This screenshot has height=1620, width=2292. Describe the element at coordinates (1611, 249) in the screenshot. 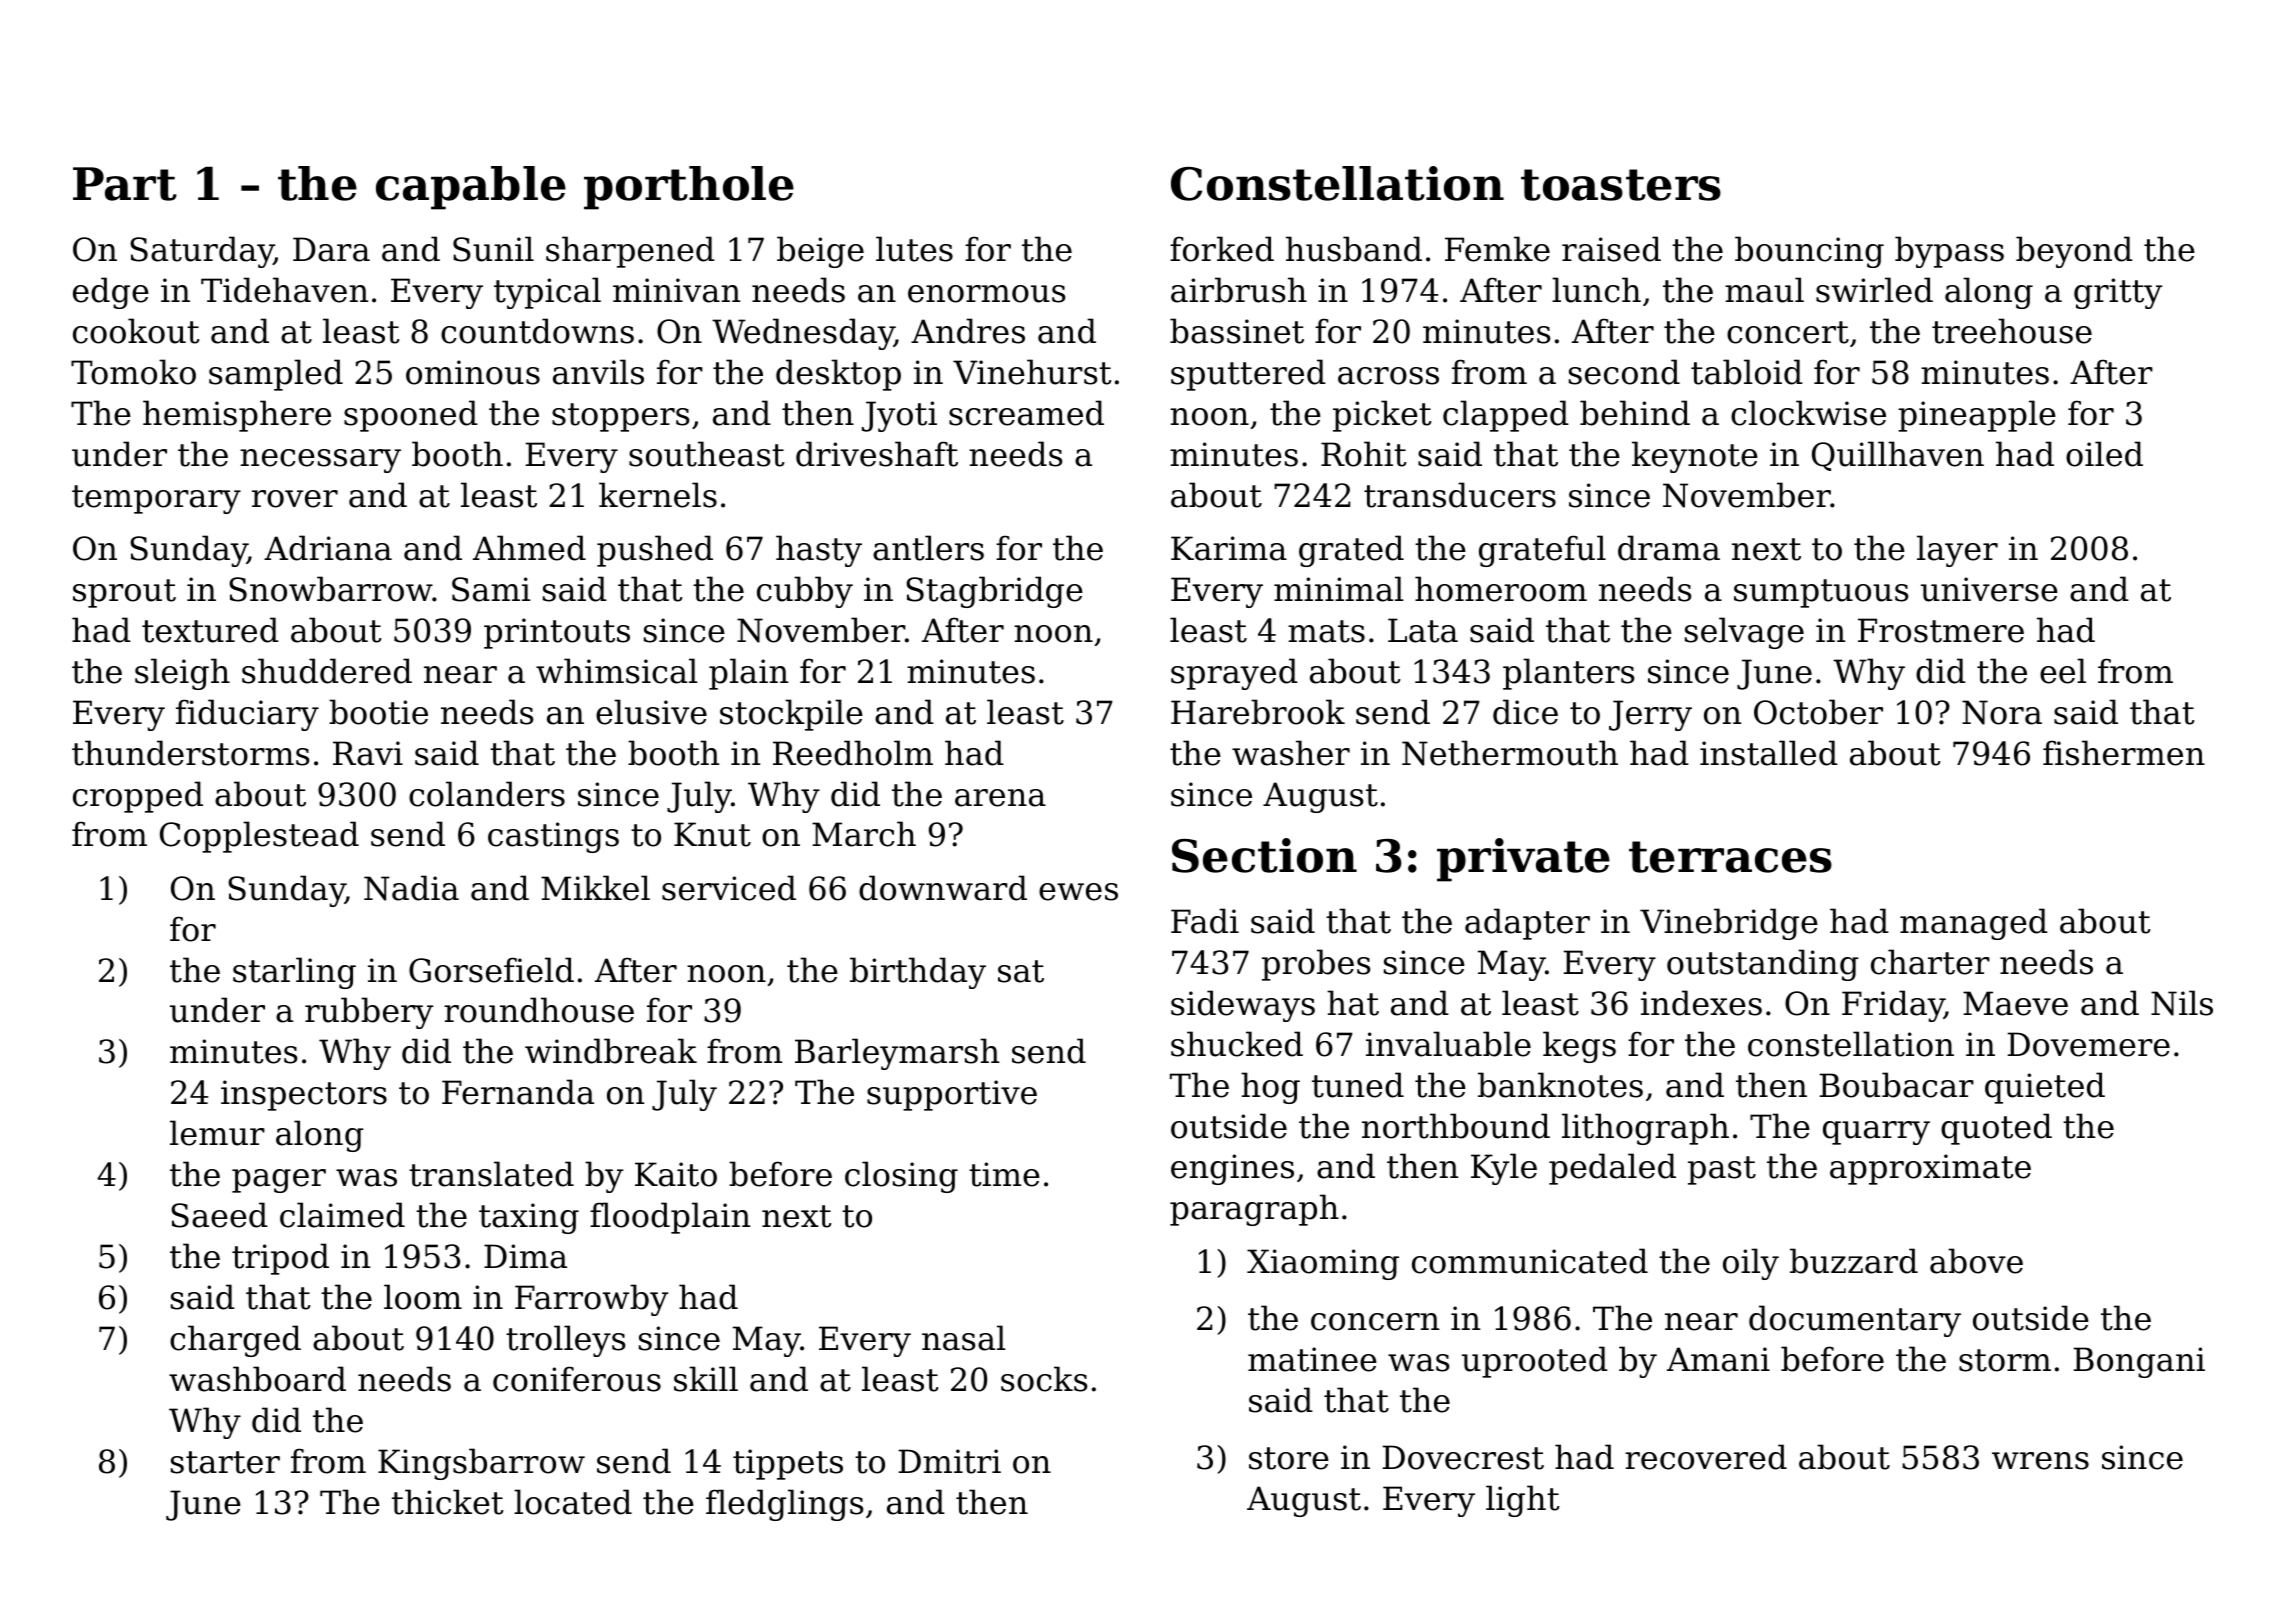

I see `raised` at that location.
